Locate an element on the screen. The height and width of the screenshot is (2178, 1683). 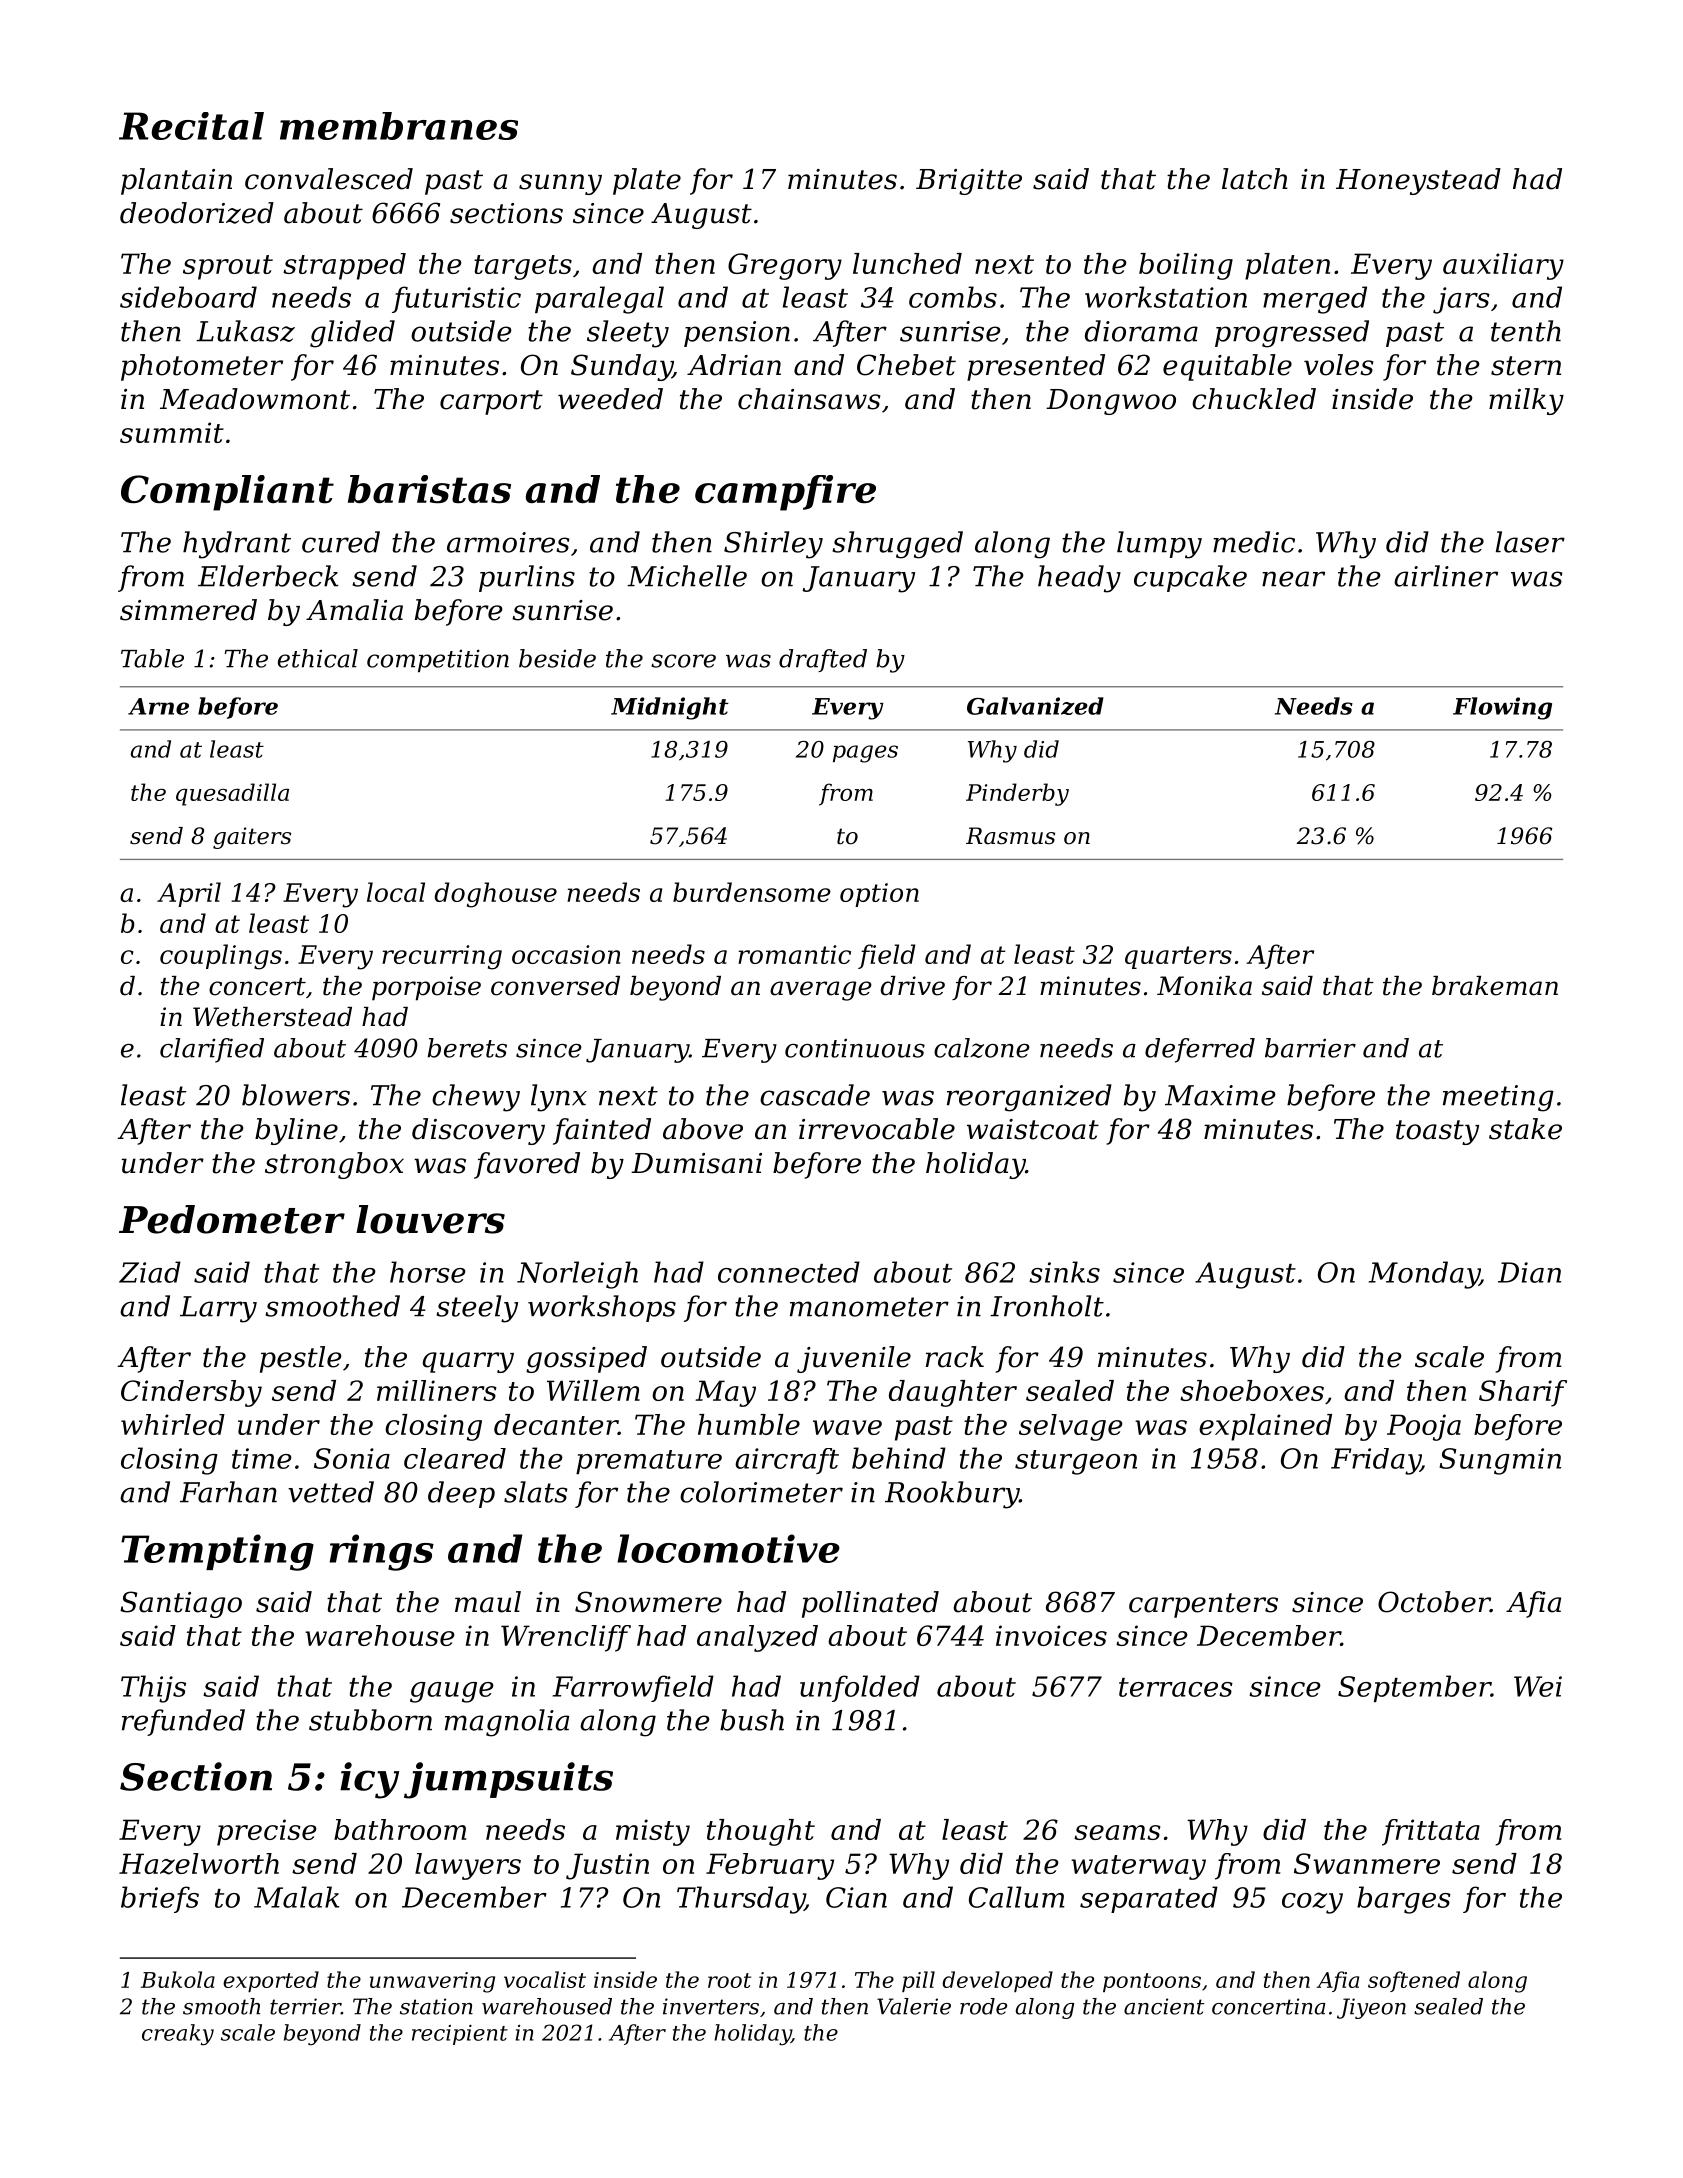
quarters is located at coordinates (1178, 957).
